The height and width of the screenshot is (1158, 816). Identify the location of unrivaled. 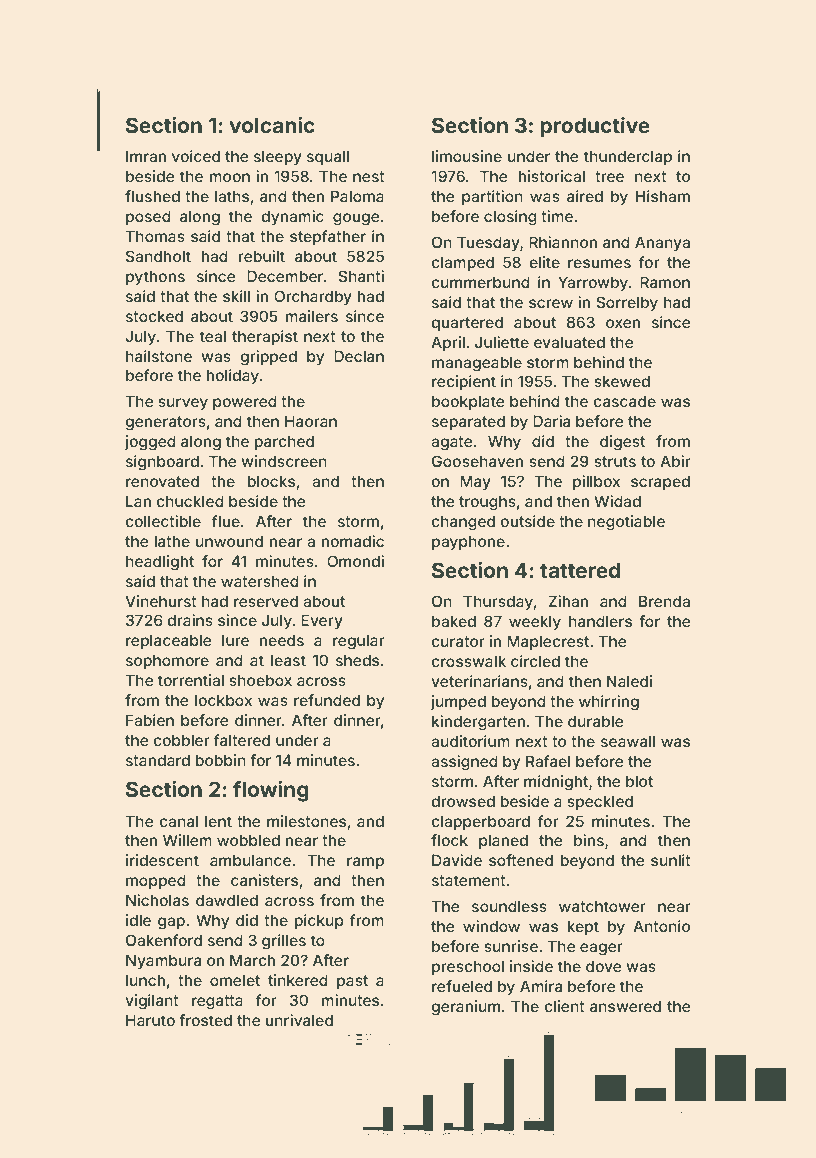
(299, 1020).
